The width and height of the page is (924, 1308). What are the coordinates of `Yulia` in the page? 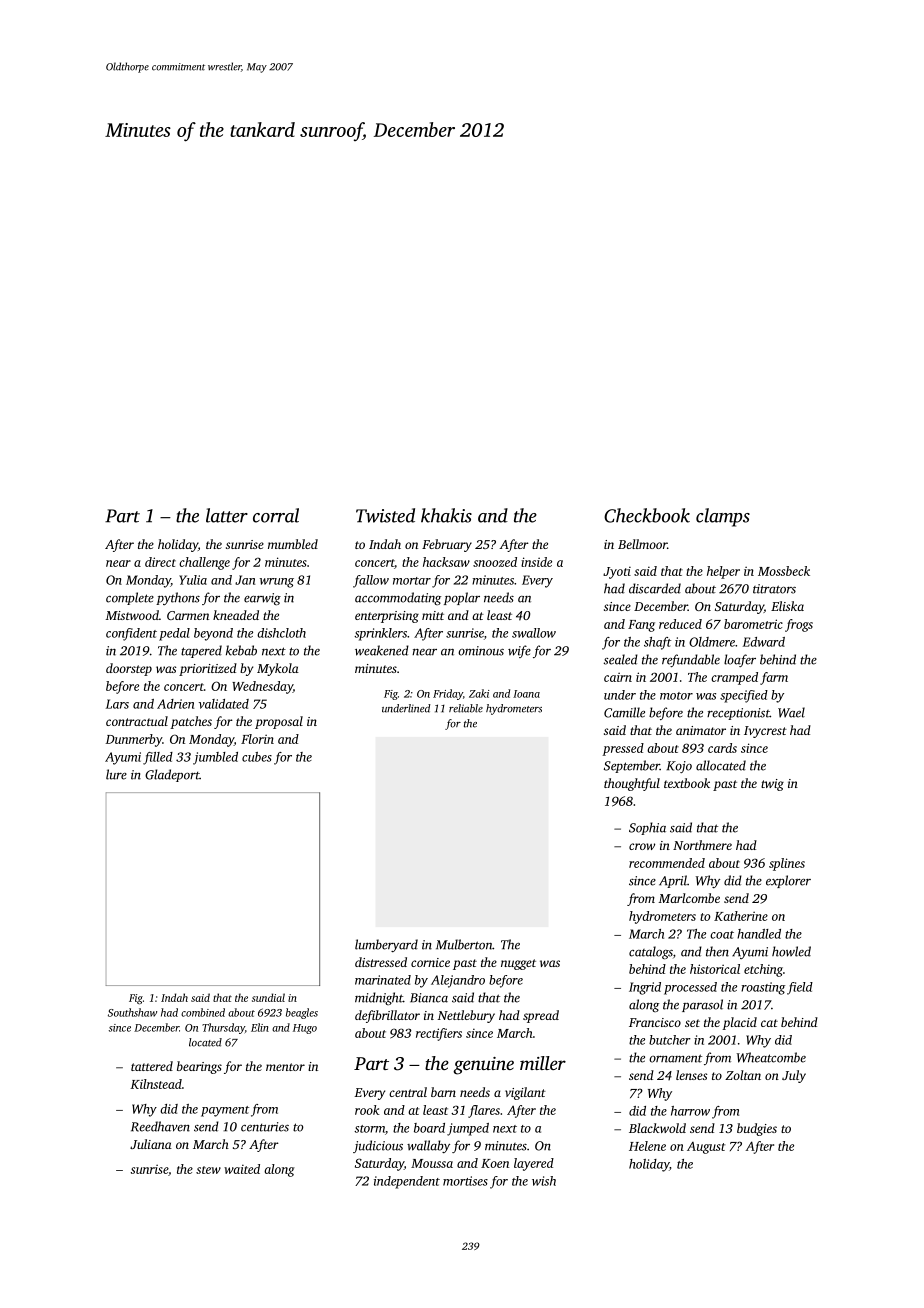 It's located at (193, 580).
